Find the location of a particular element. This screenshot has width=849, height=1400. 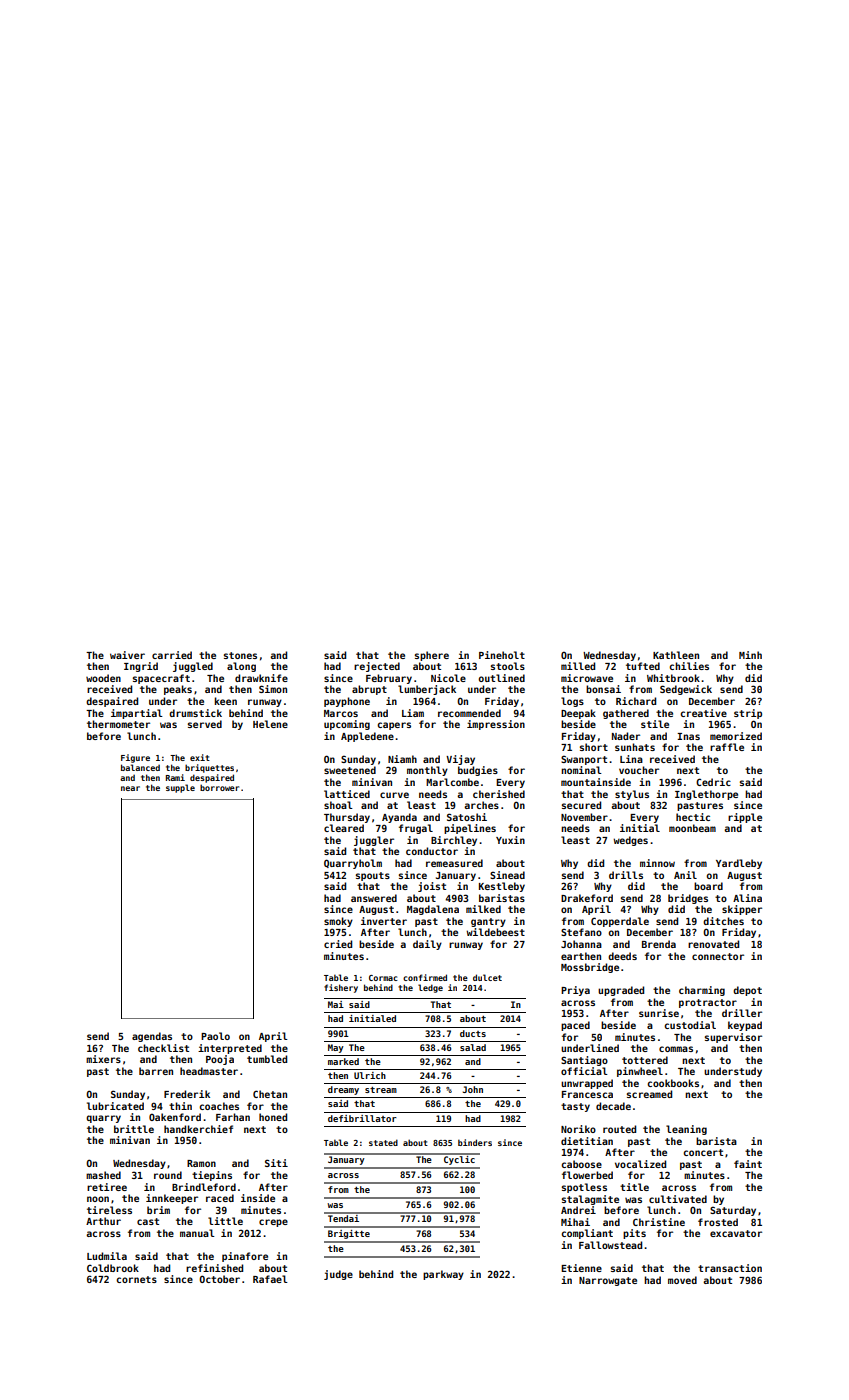

mixers is located at coordinates (103, 1059).
